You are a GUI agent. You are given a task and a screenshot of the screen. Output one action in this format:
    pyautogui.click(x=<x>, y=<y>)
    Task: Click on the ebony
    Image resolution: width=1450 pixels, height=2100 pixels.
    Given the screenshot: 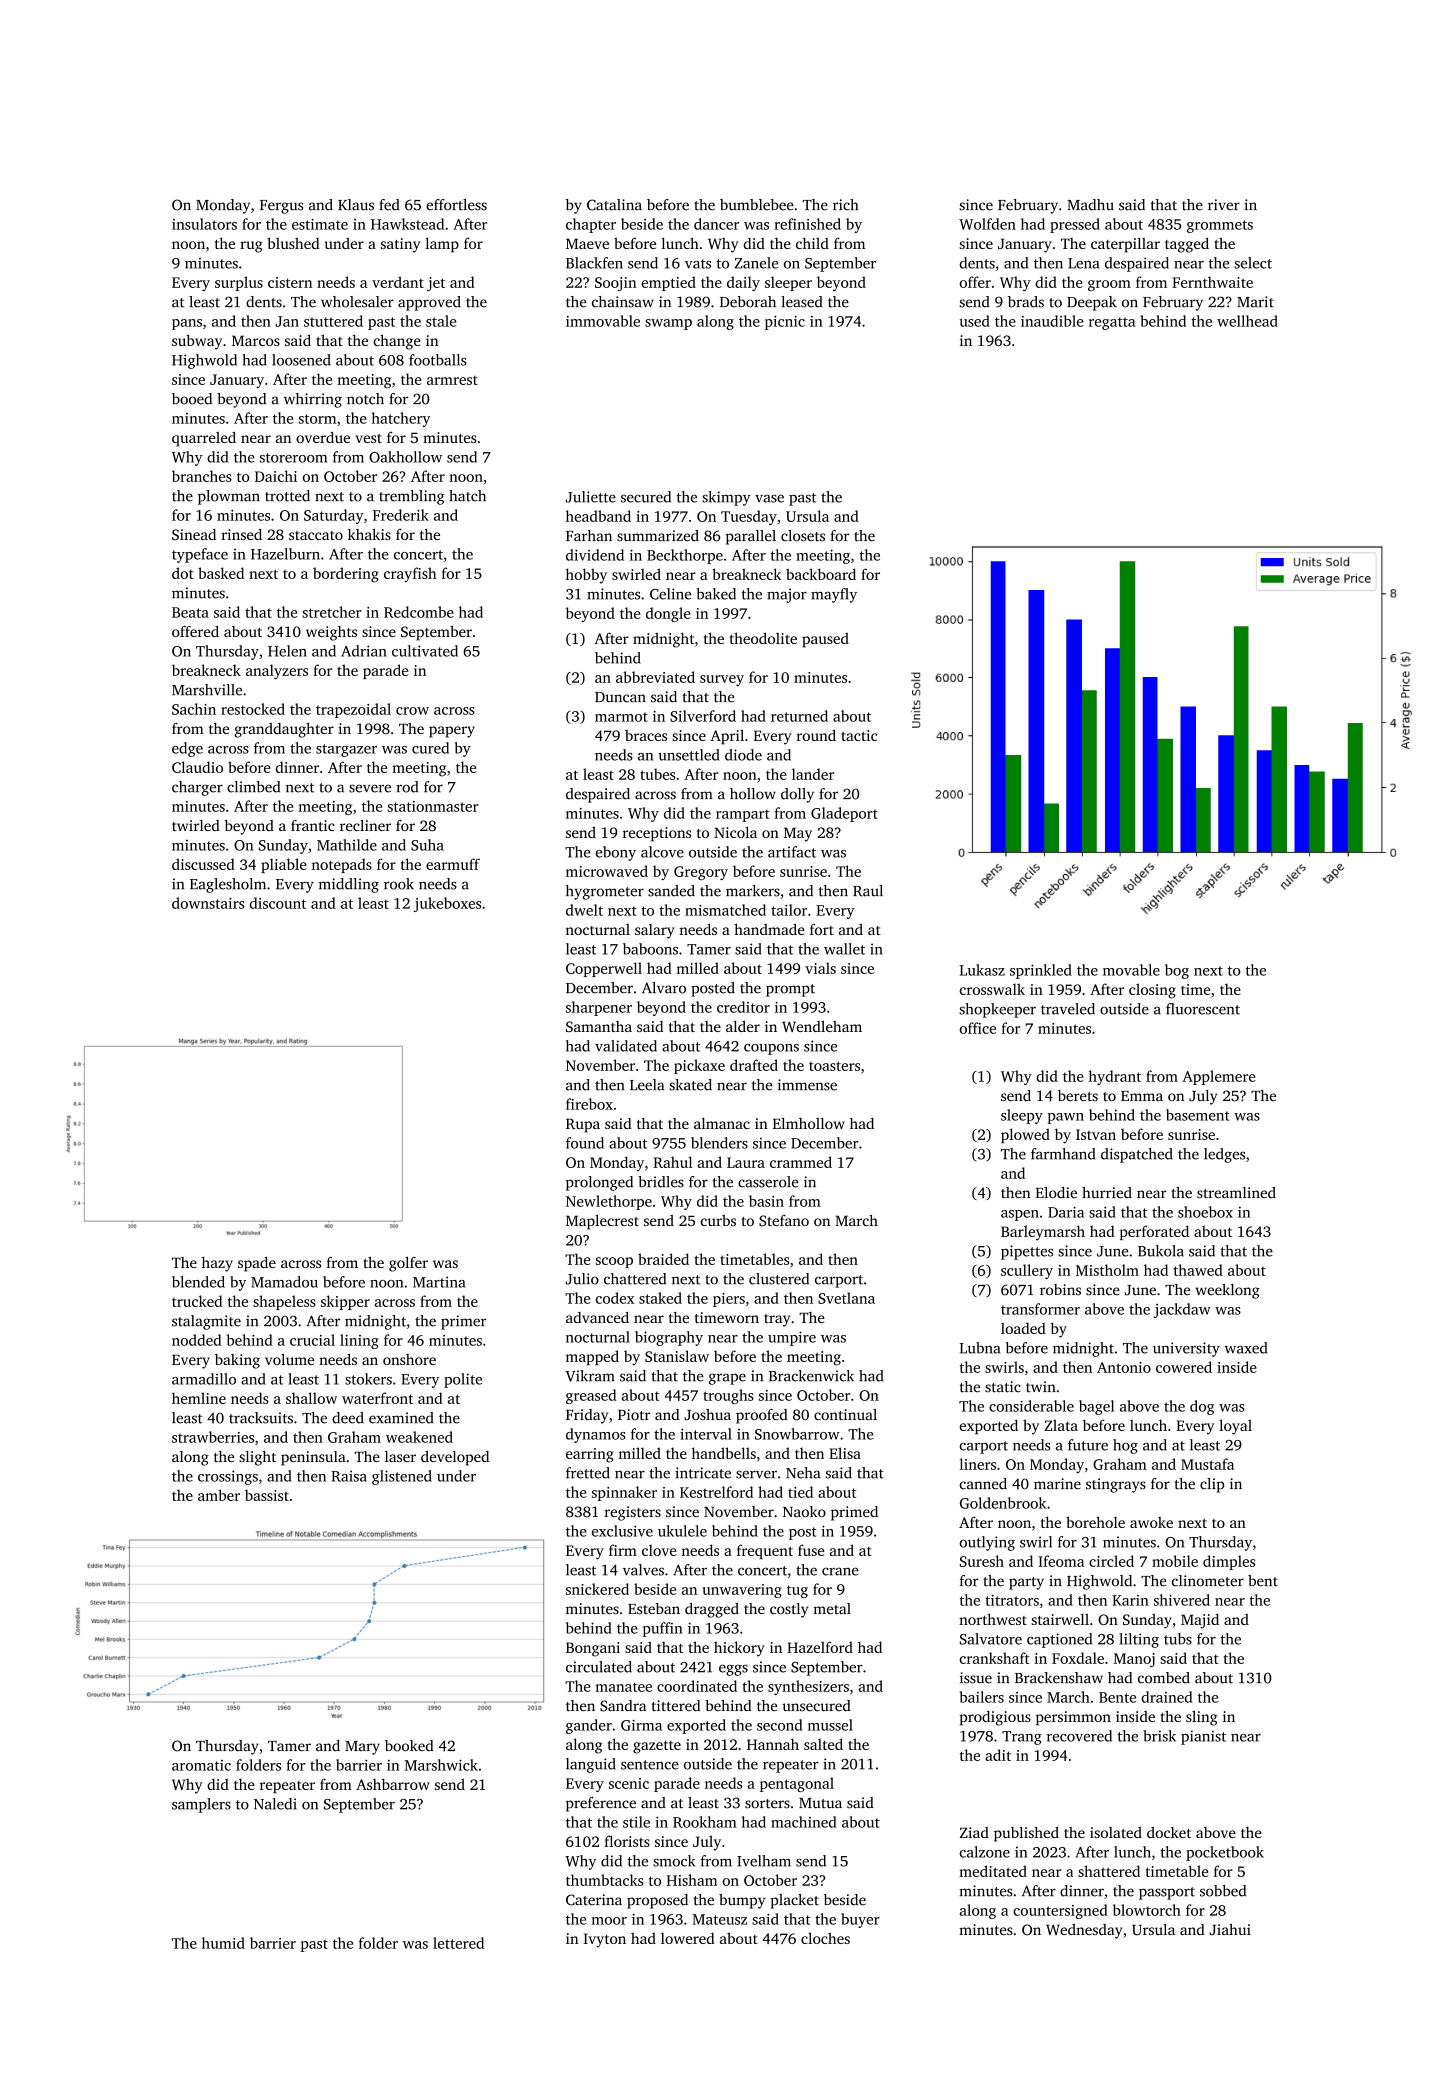 What is the action you would take?
    pyautogui.click(x=616, y=853)
